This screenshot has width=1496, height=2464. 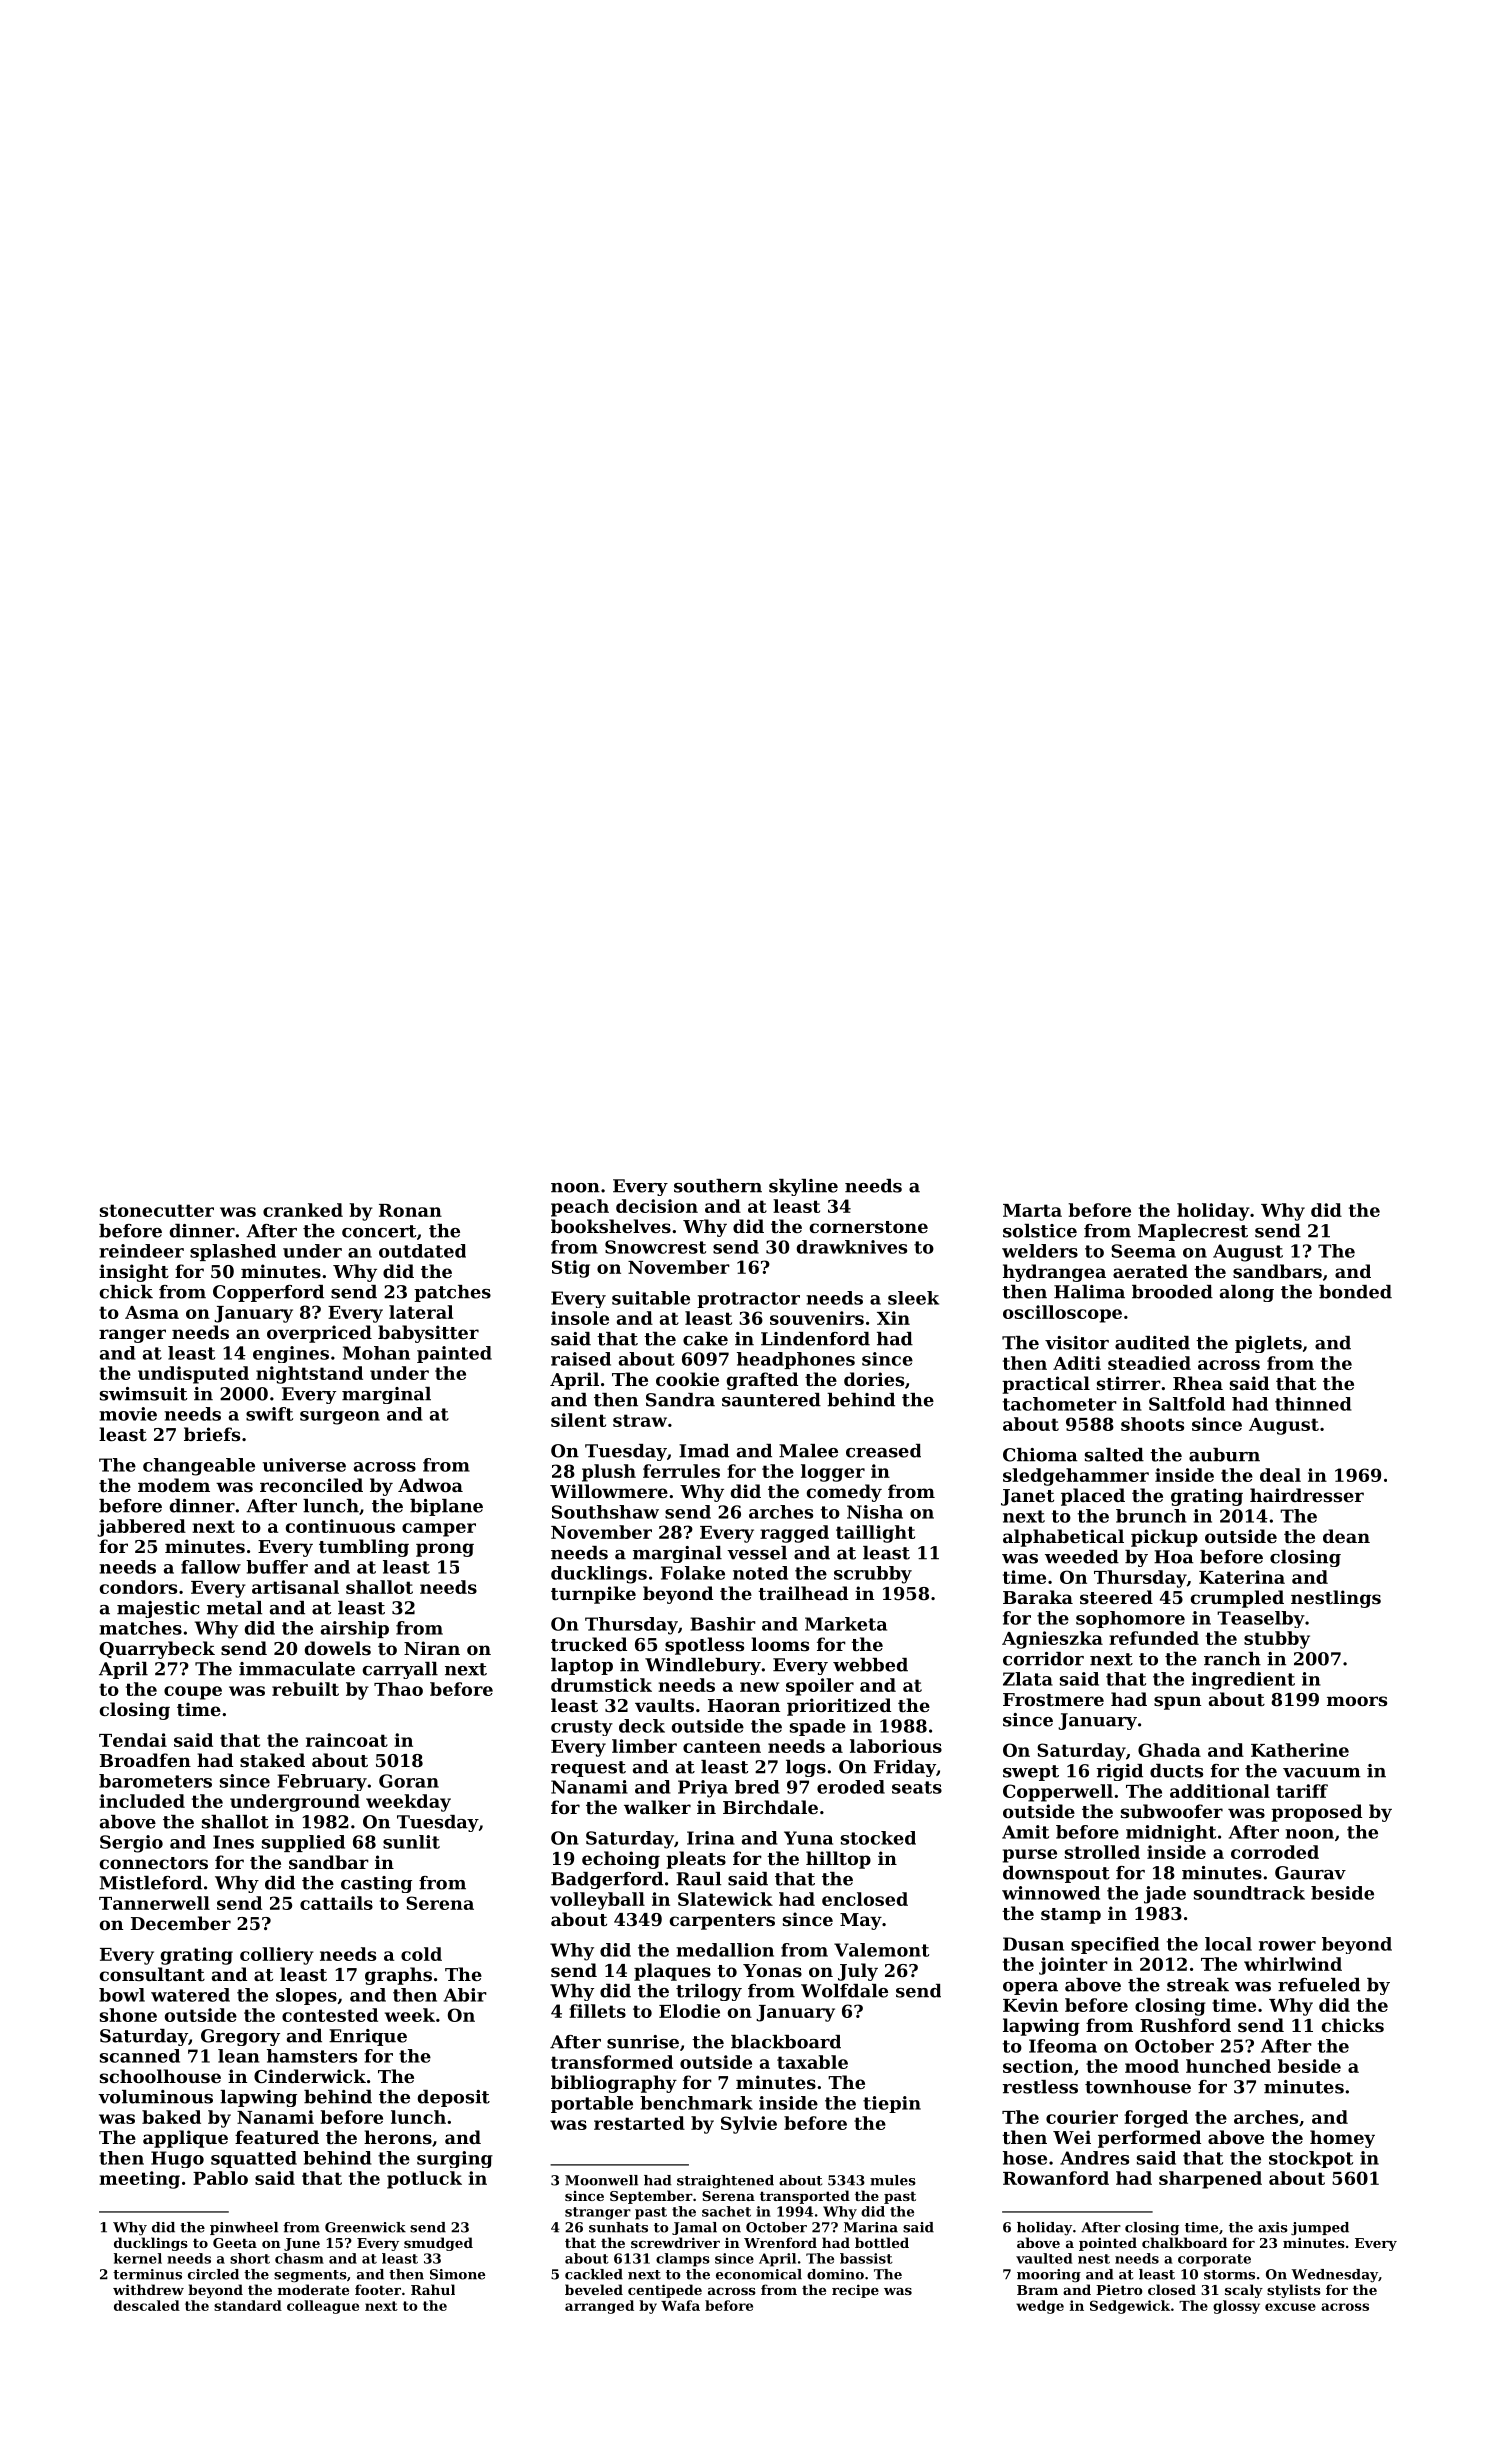 I want to click on cornerstone, so click(x=869, y=1227).
